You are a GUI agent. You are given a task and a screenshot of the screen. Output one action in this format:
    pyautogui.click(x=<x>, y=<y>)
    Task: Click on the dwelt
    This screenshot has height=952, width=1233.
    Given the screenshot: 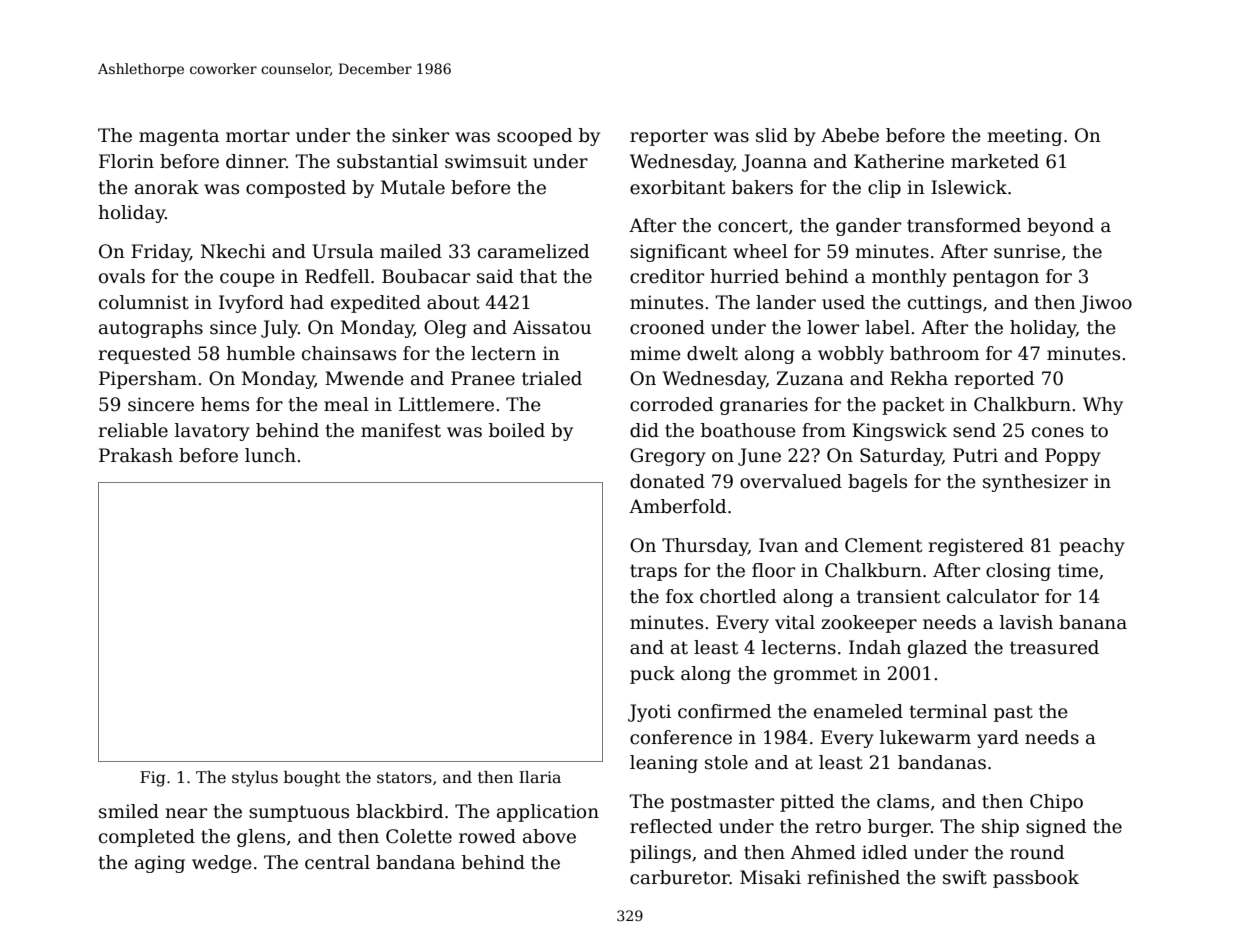 What is the action you would take?
    pyautogui.click(x=712, y=353)
